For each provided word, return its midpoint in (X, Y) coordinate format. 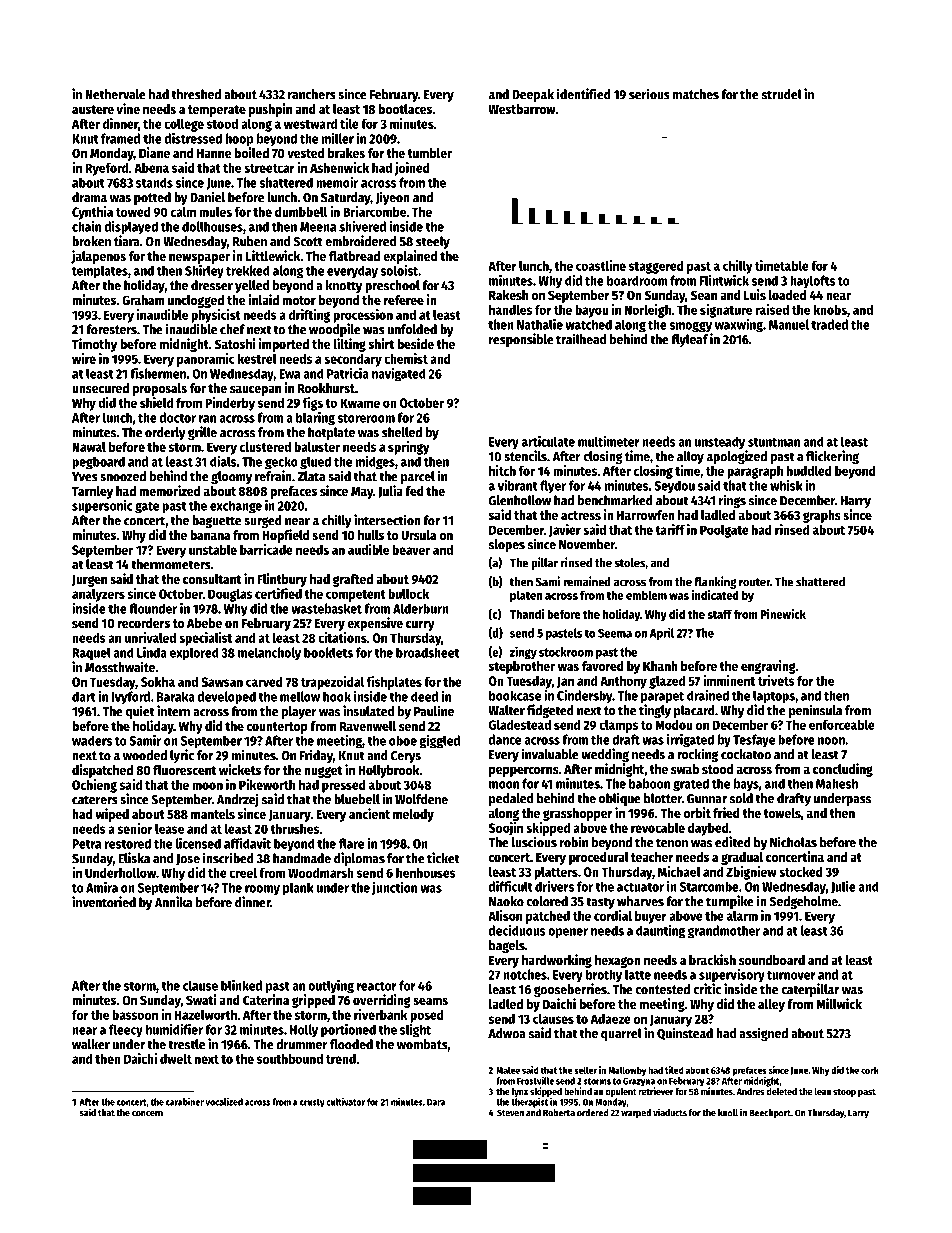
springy (409, 448)
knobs (830, 309)
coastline (601, 265)
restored (128, 843)
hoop (239, 139)
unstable (213, 550)
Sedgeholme (804, 902)
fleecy (126, 1030)
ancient (369, 813)
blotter (663, 798)
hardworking (557, 961)
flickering (832, 457)
